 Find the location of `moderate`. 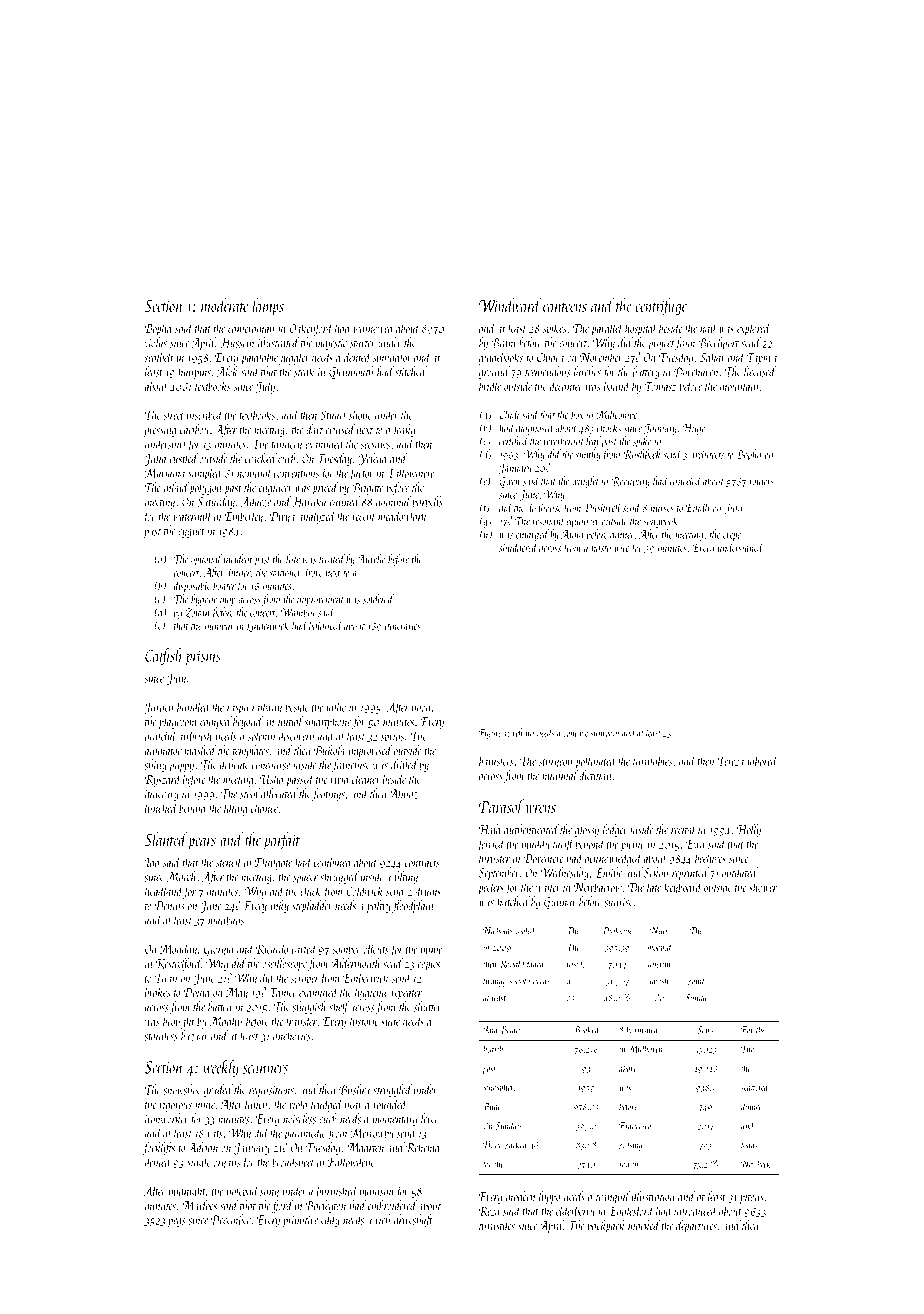

moderate is located at coordinates (225, 305).
